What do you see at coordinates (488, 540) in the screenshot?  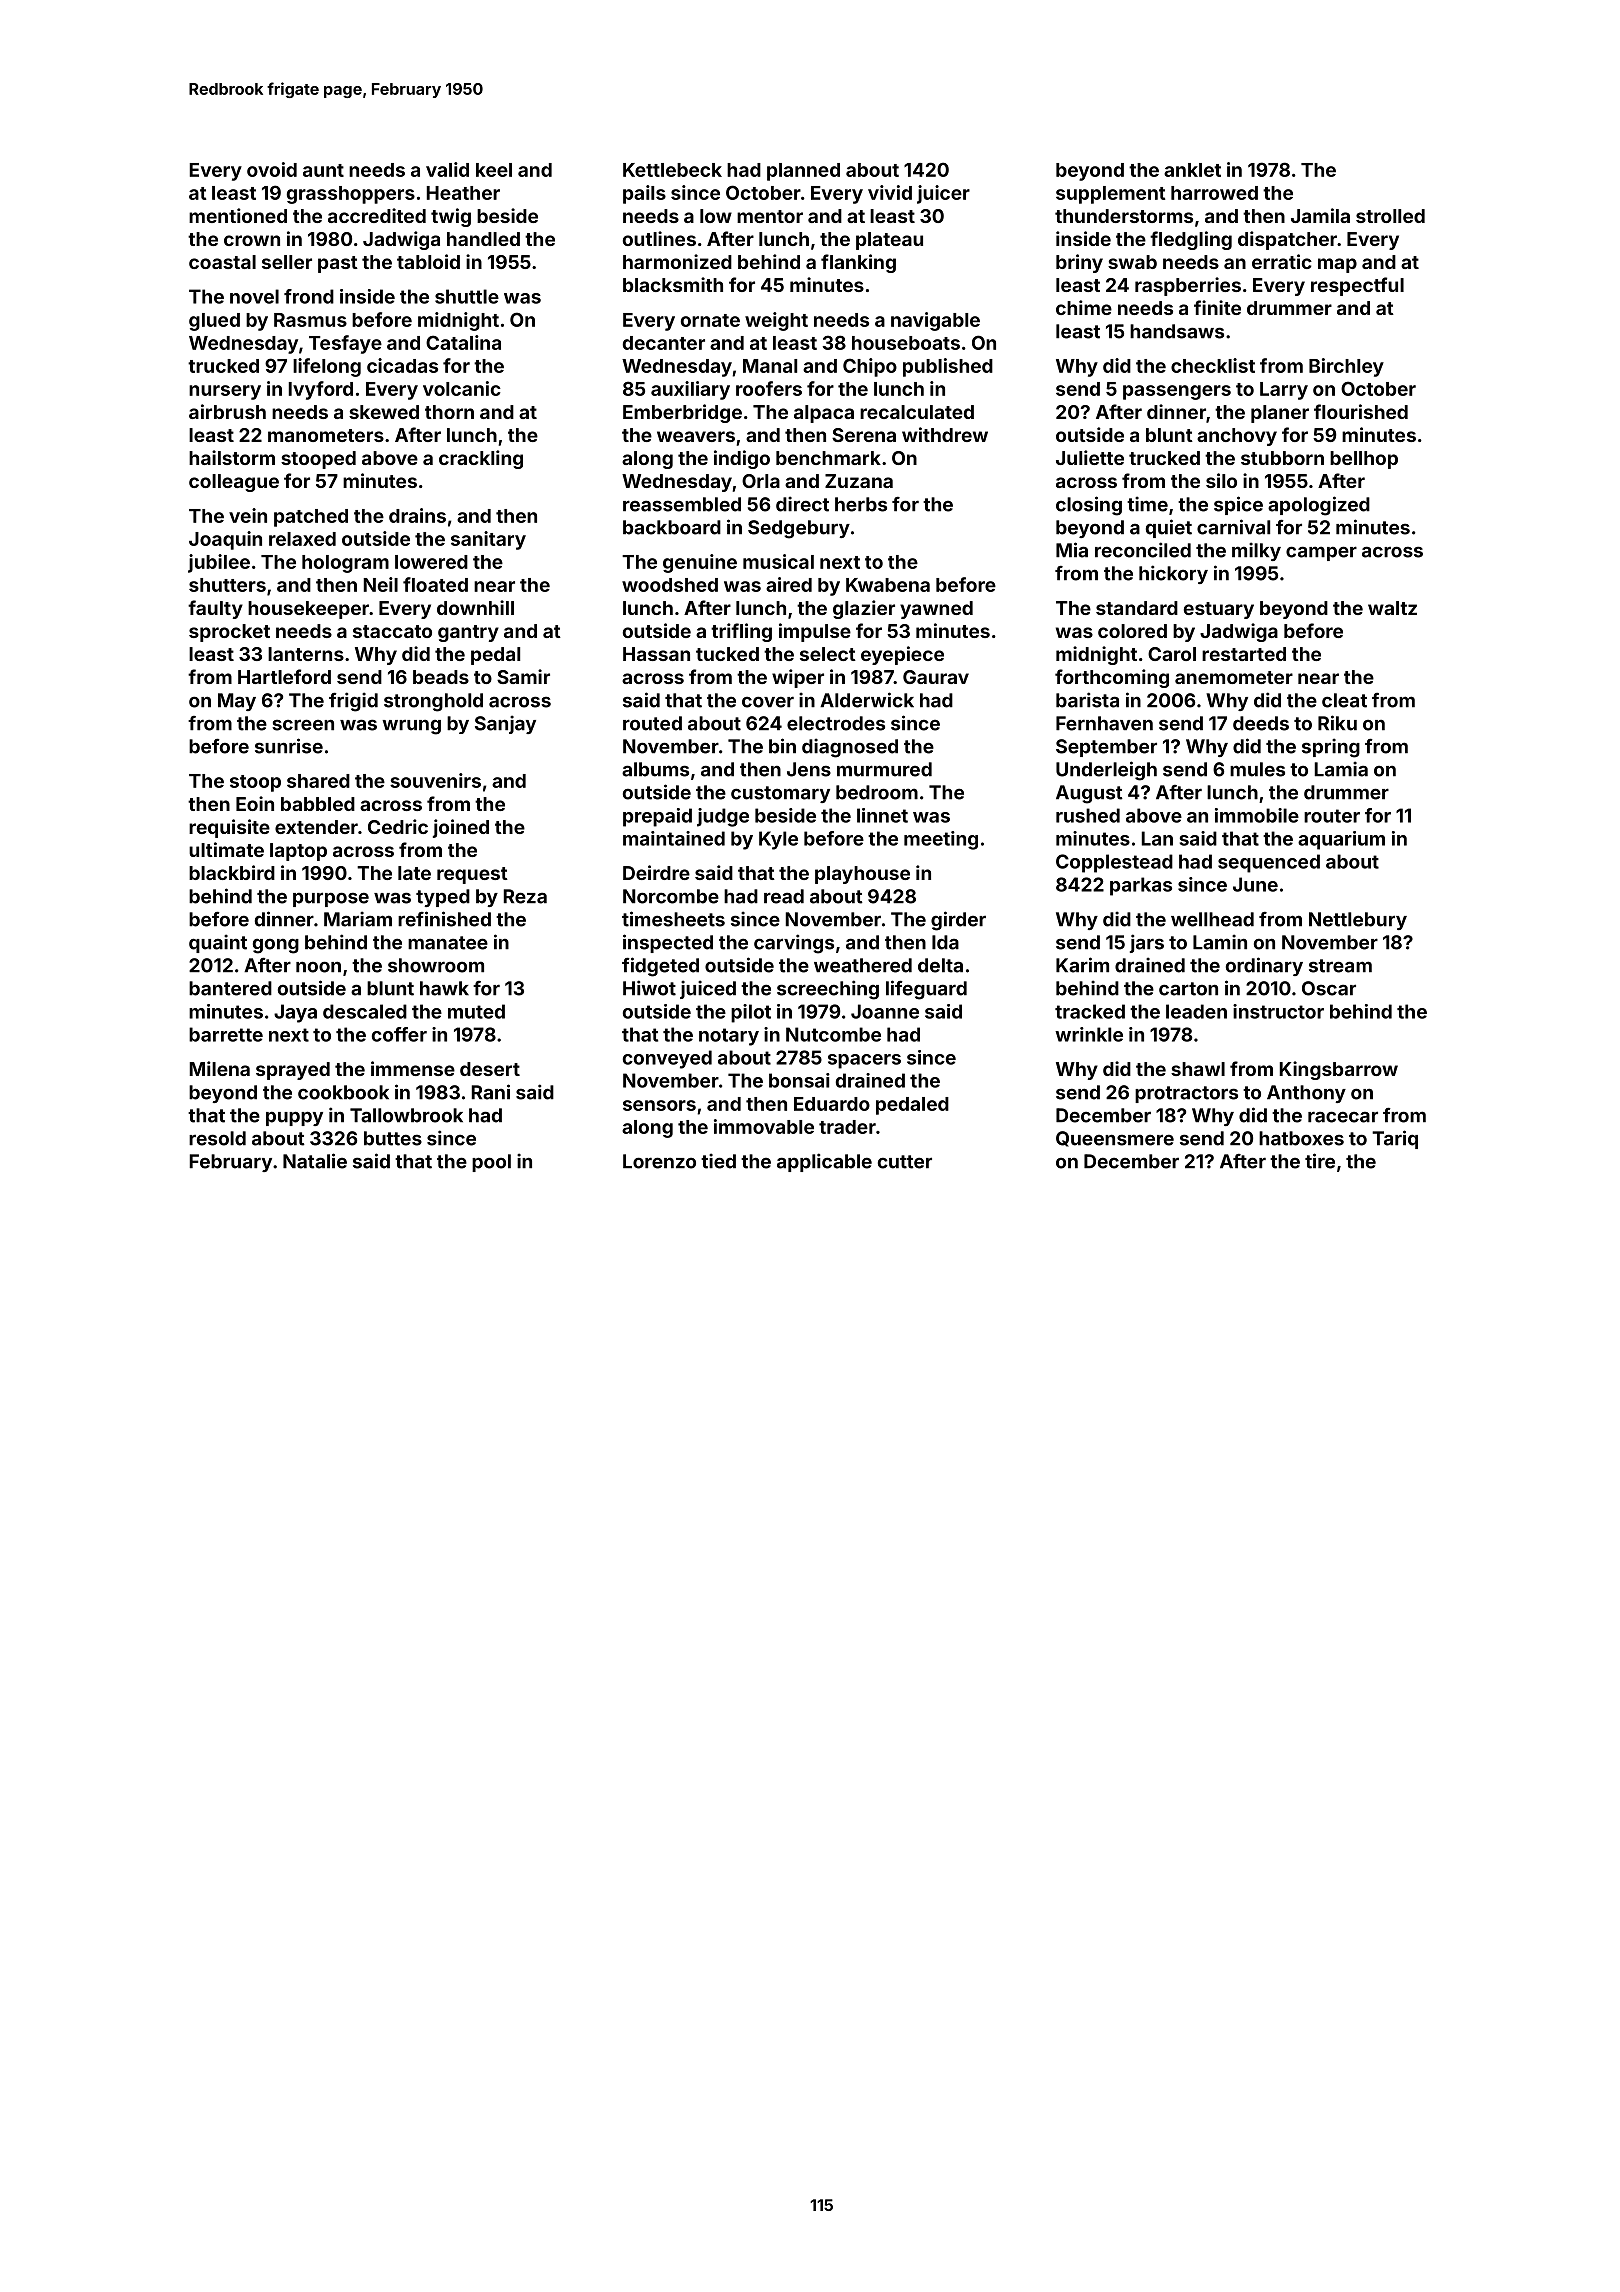 I see `sanitary` at bounding box center [488, 540].
